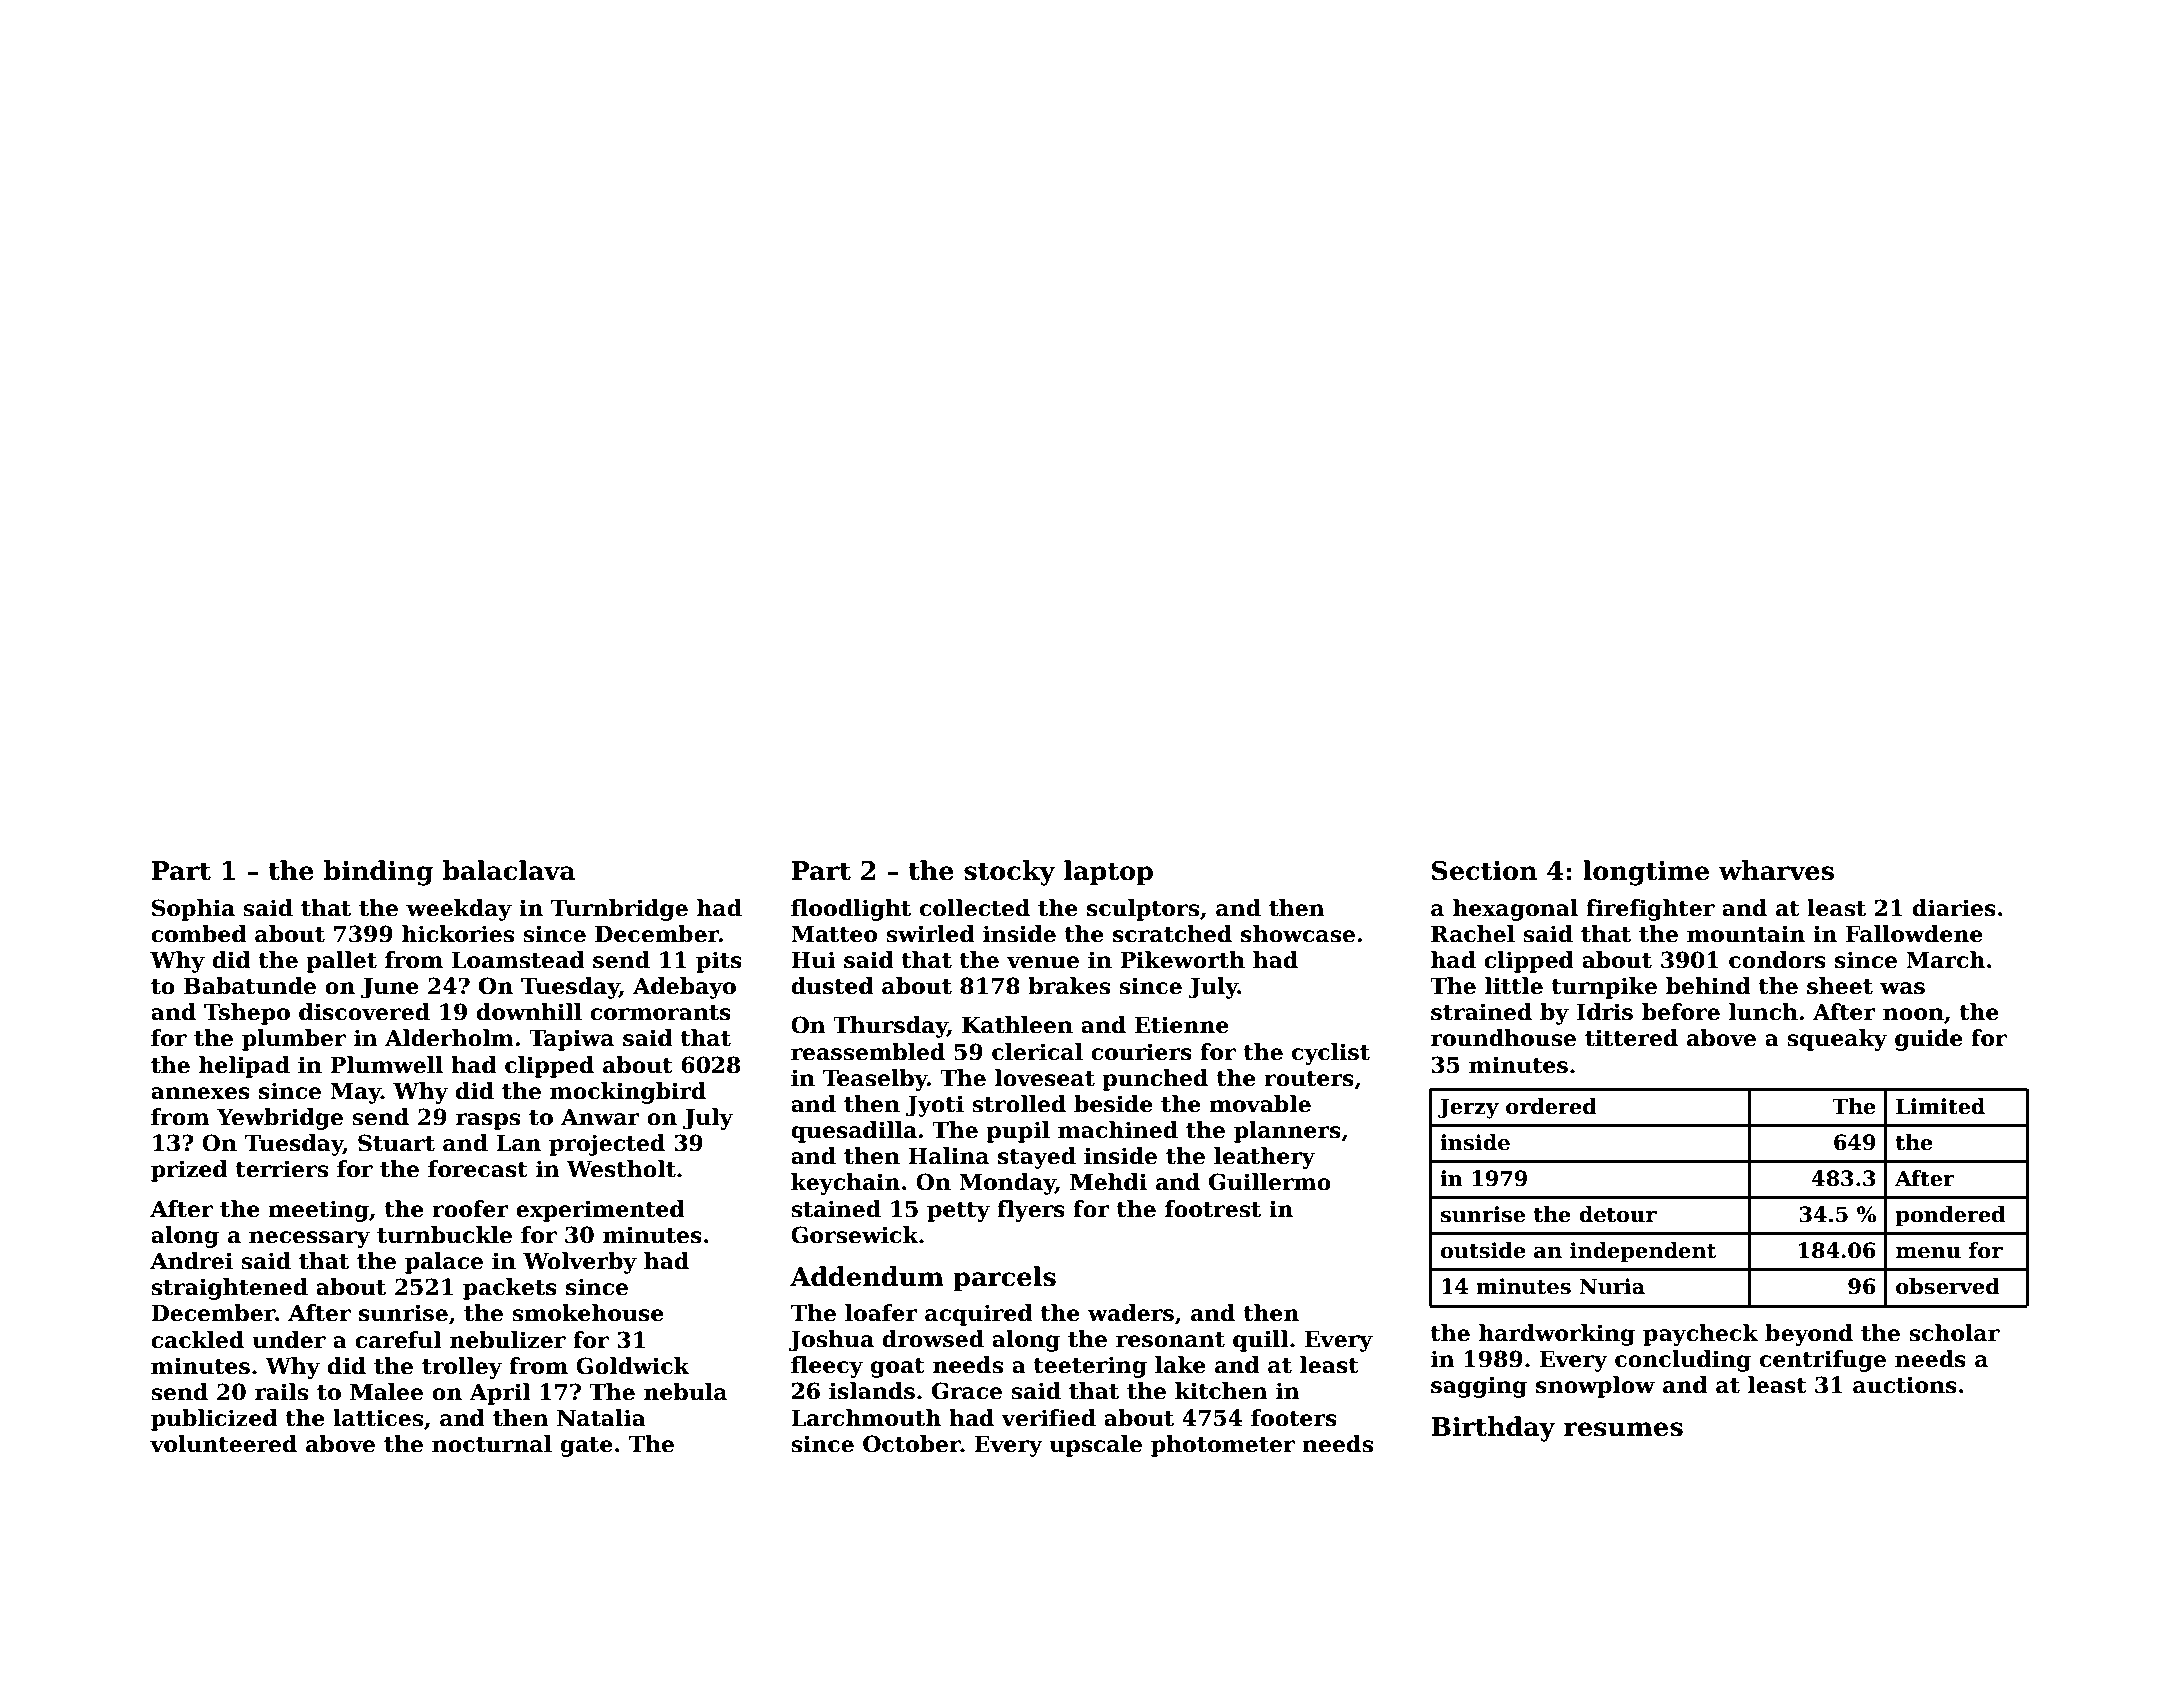 The image size is (2178, 1683). I want to click on wharves, so click(1776, 870).
